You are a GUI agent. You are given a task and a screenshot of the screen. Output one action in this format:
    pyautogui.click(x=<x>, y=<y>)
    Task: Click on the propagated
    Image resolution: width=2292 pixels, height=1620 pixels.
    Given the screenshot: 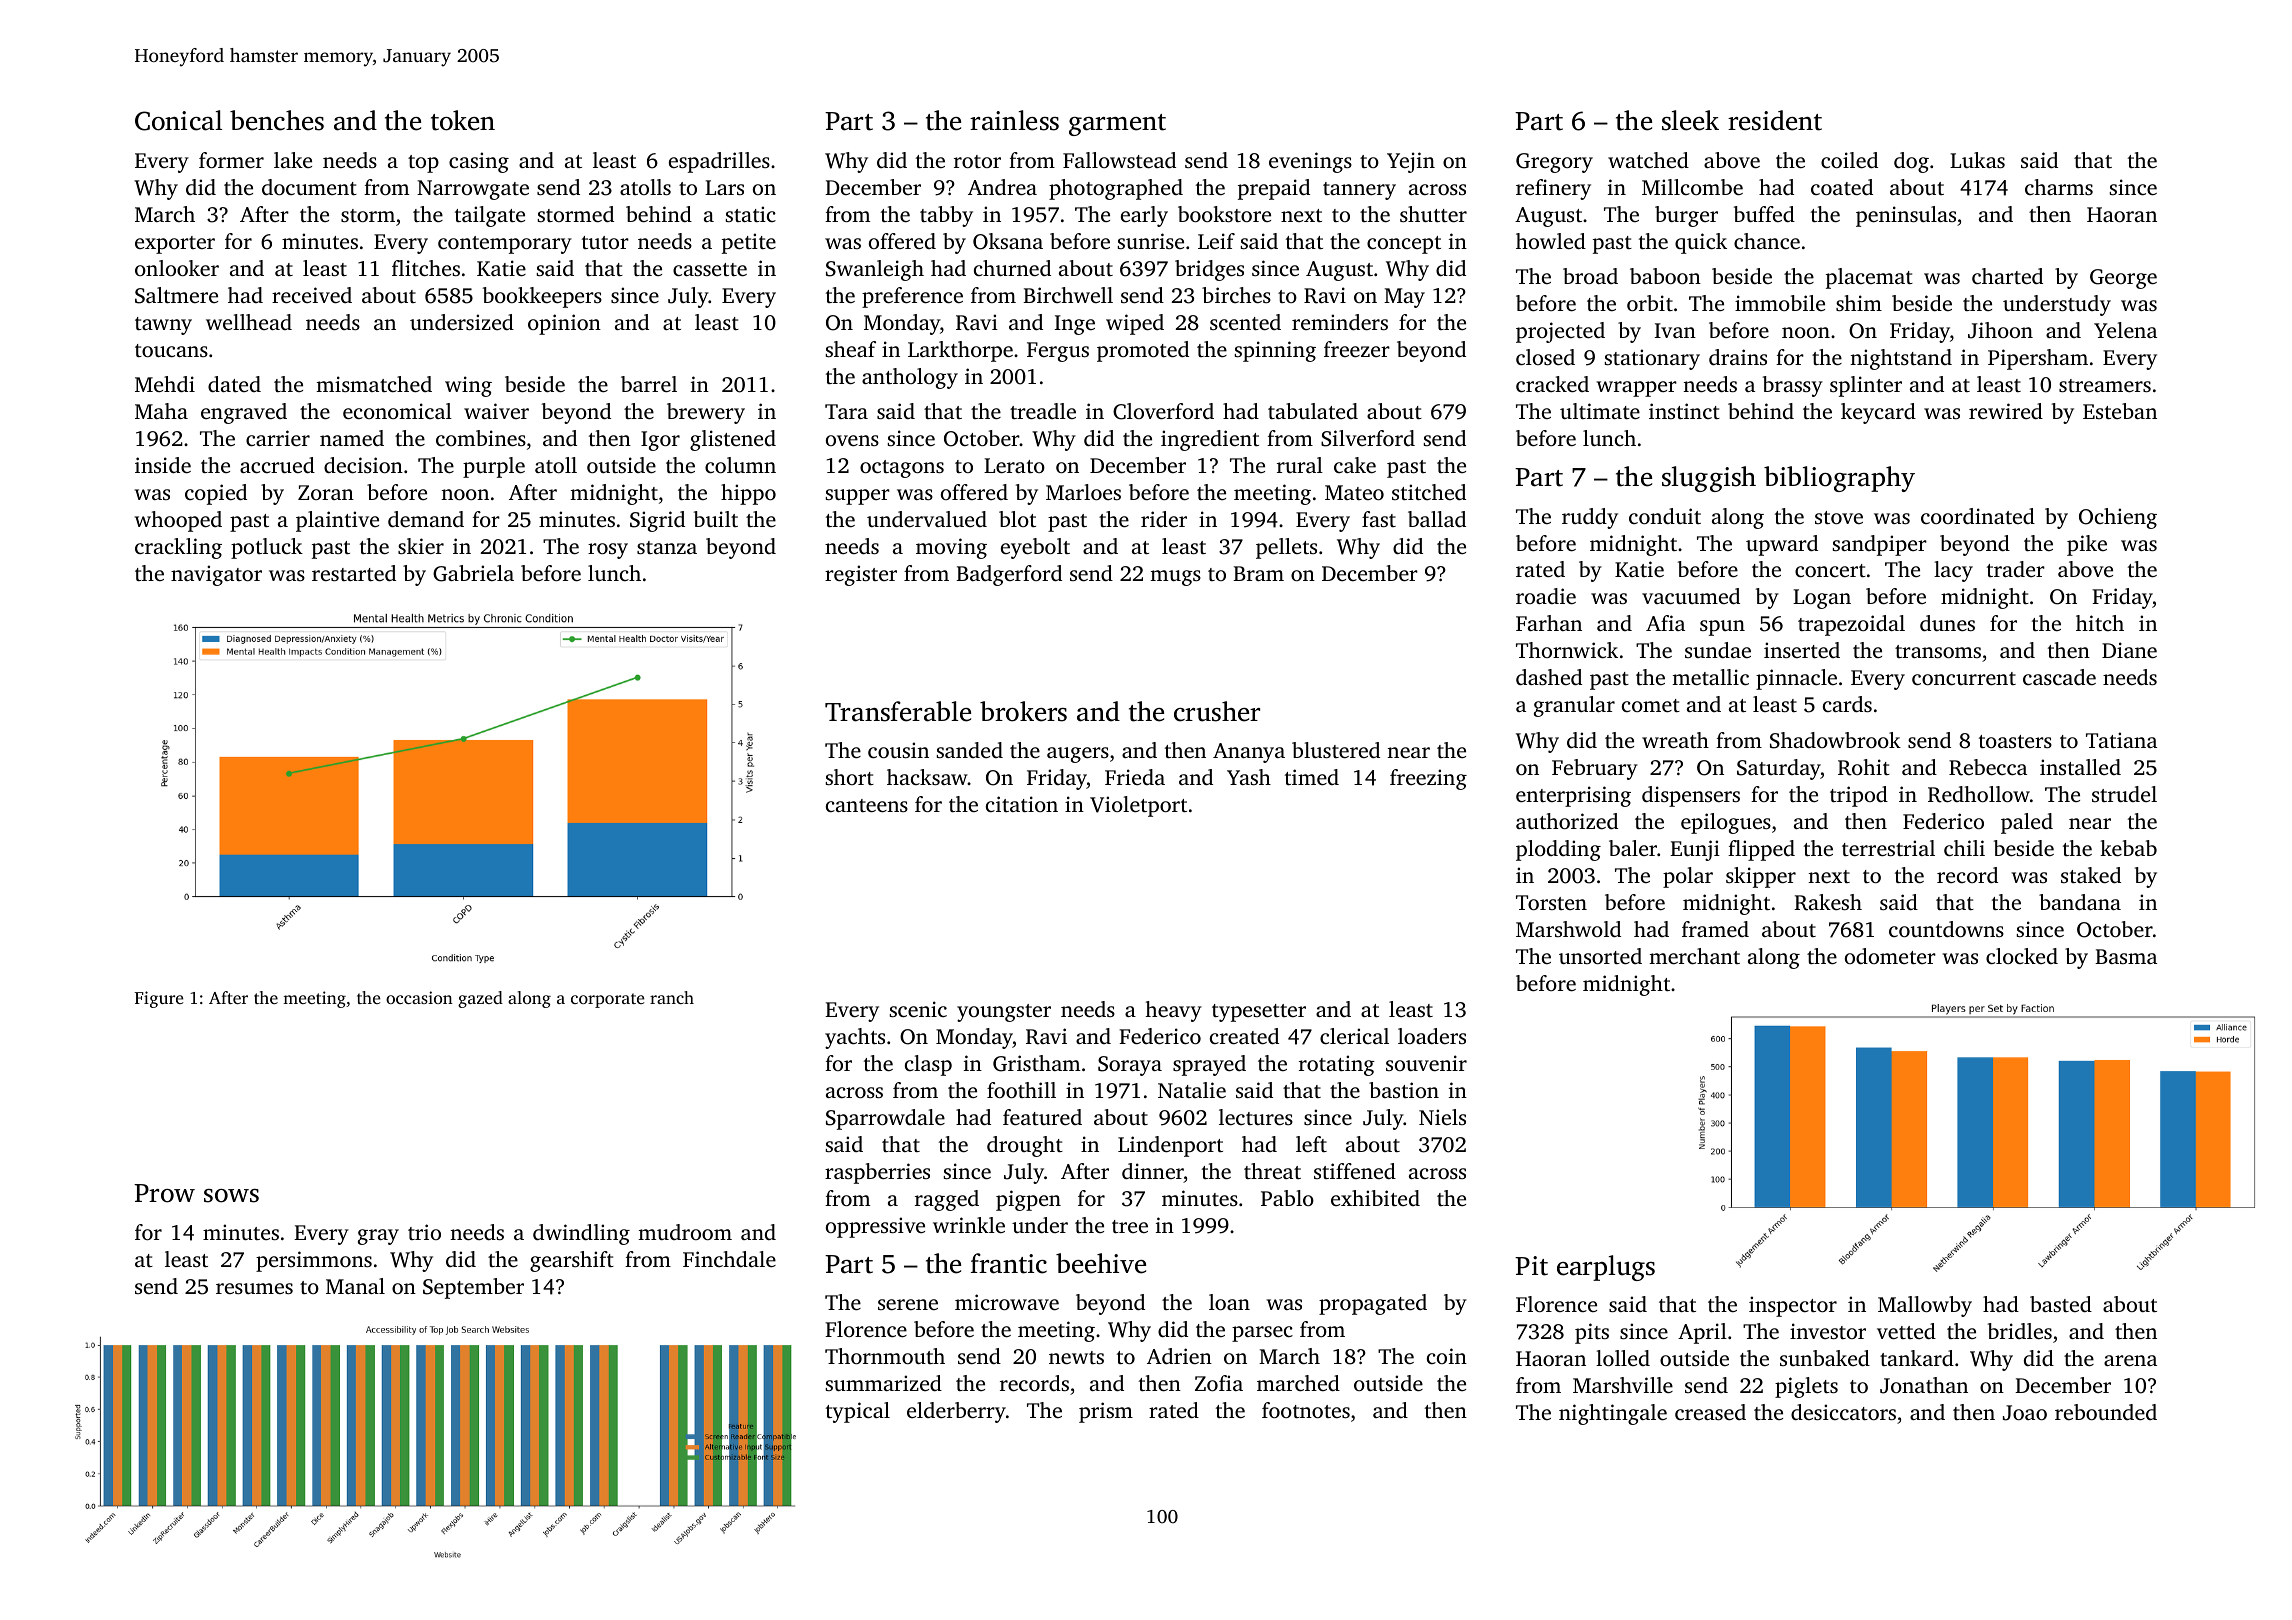 What is the action you would take?
    pyautogui.click(x=1373, y=1304)
